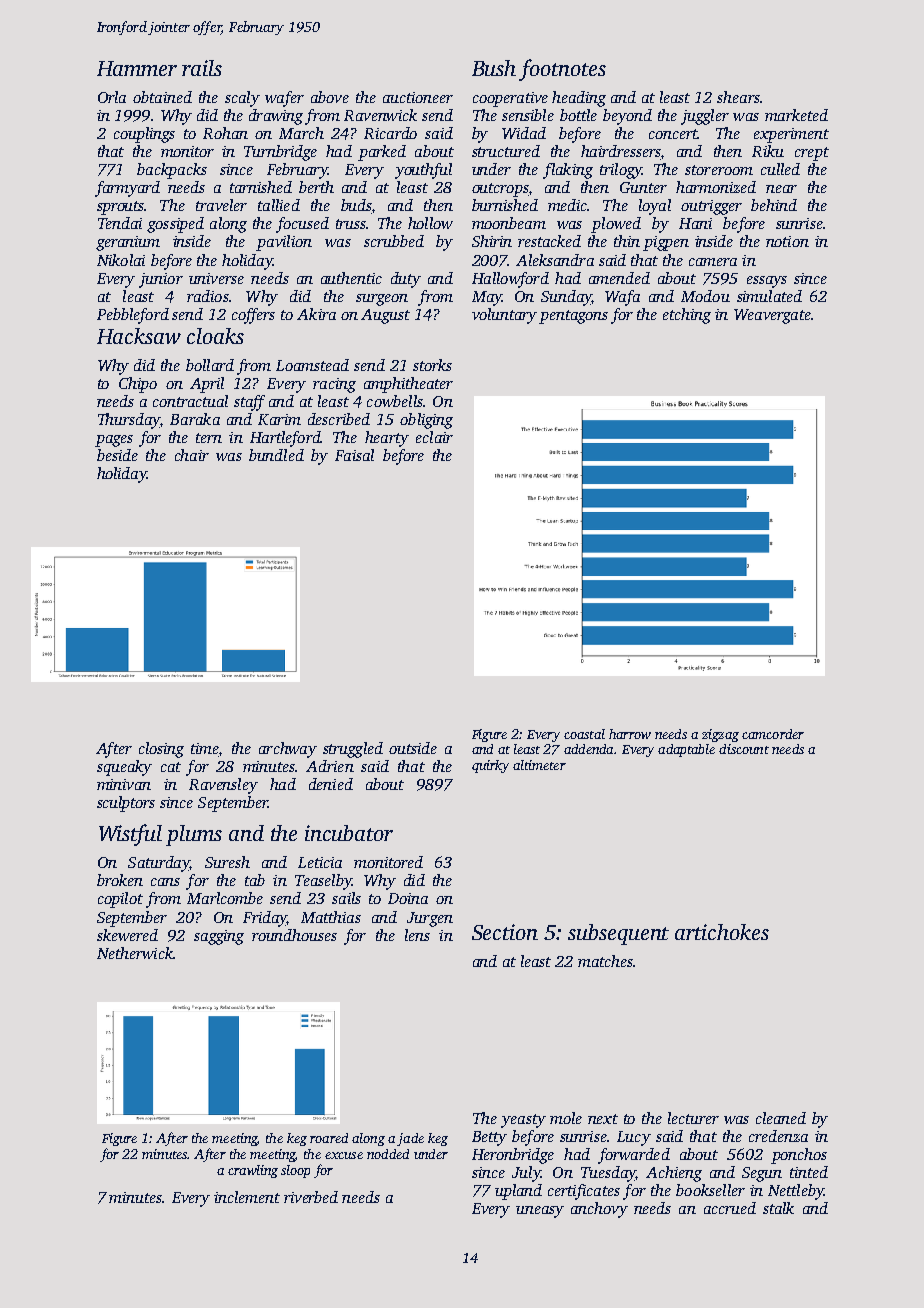 This document has width=924, height=1308. Describe the element at coordinates (687, 316) in the document. I see `etching` at that location.
